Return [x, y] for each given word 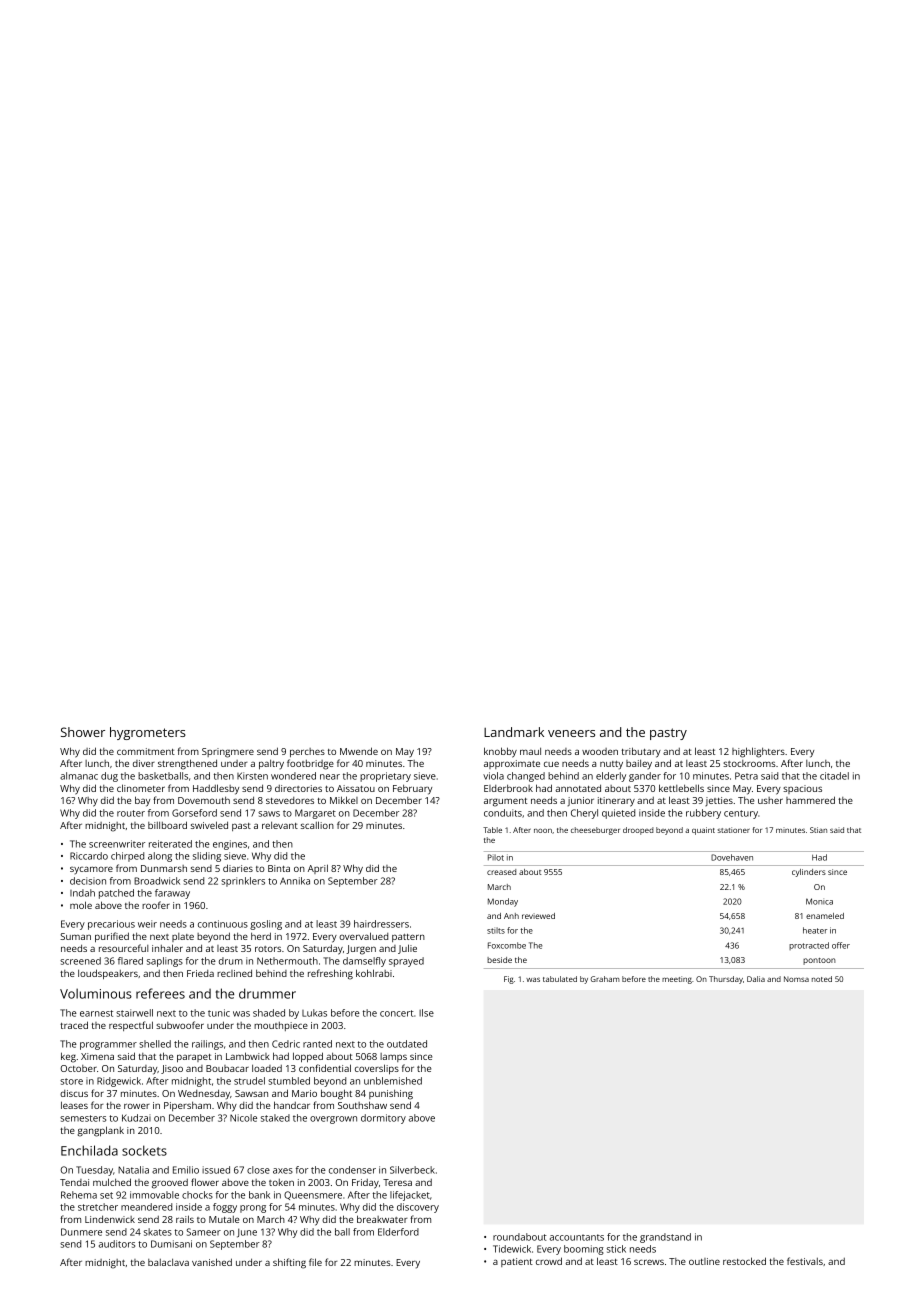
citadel [834, 776]
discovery [418, 1208]
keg [68, 1057]
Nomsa [796, 979]
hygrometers [148, 733]
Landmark [514, 732]
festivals [805, 1261]
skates [158, 1232]
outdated [407, 1044]
